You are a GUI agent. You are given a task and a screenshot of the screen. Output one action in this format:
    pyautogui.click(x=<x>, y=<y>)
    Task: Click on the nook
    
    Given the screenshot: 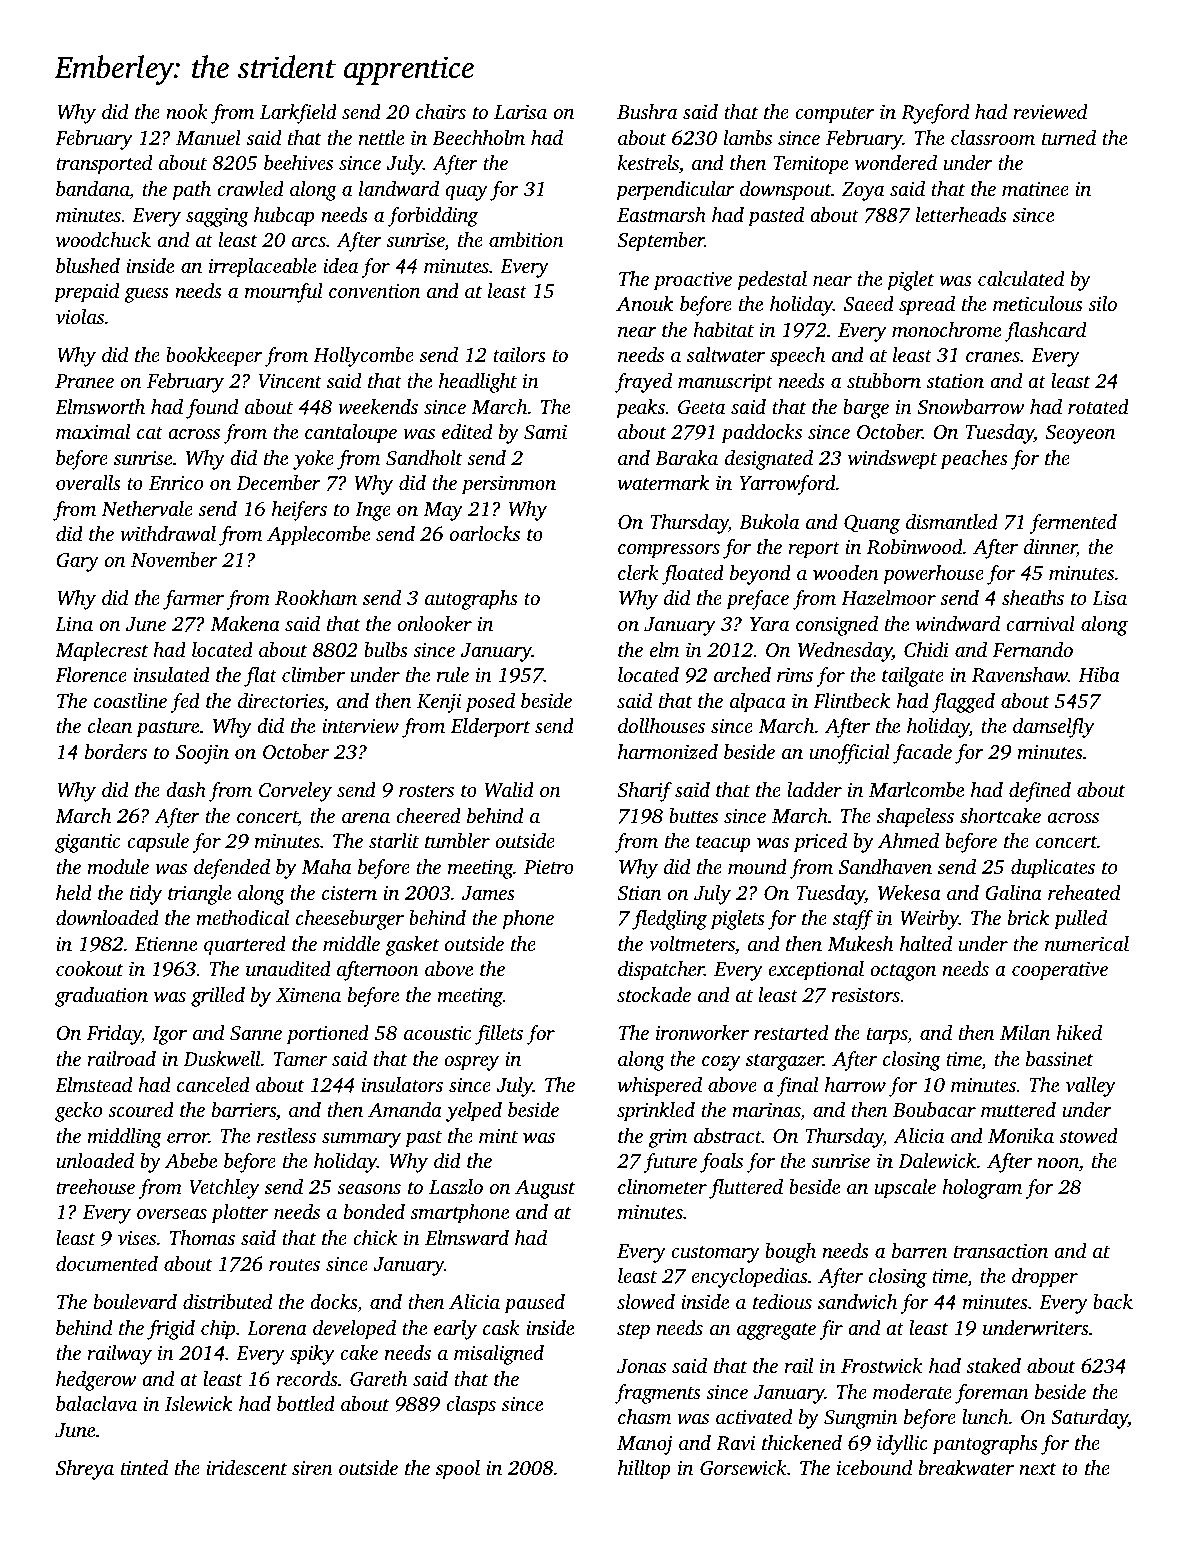 What is the action you would take?
    pyautogui.click(x=187, y=111)
